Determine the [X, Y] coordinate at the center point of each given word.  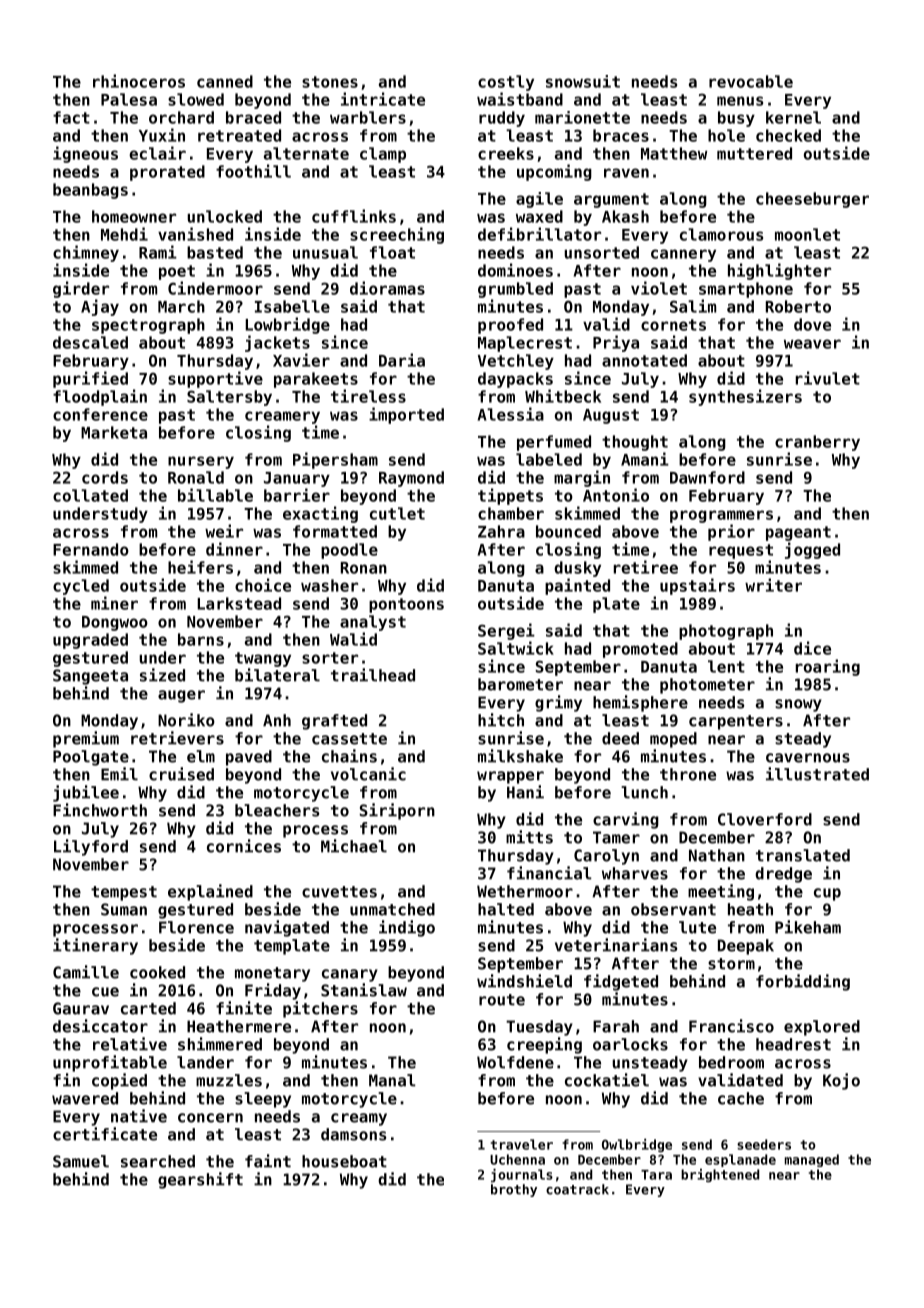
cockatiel [607, 1080]
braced [253, 117]
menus [740, 101]
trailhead [373, 675]
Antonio [616, 495]
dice [812, 648]
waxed [539, 216]
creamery [282, 417]
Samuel [81, 1161]
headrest [793, 1044]
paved [249, 758]
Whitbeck [563, 396]
